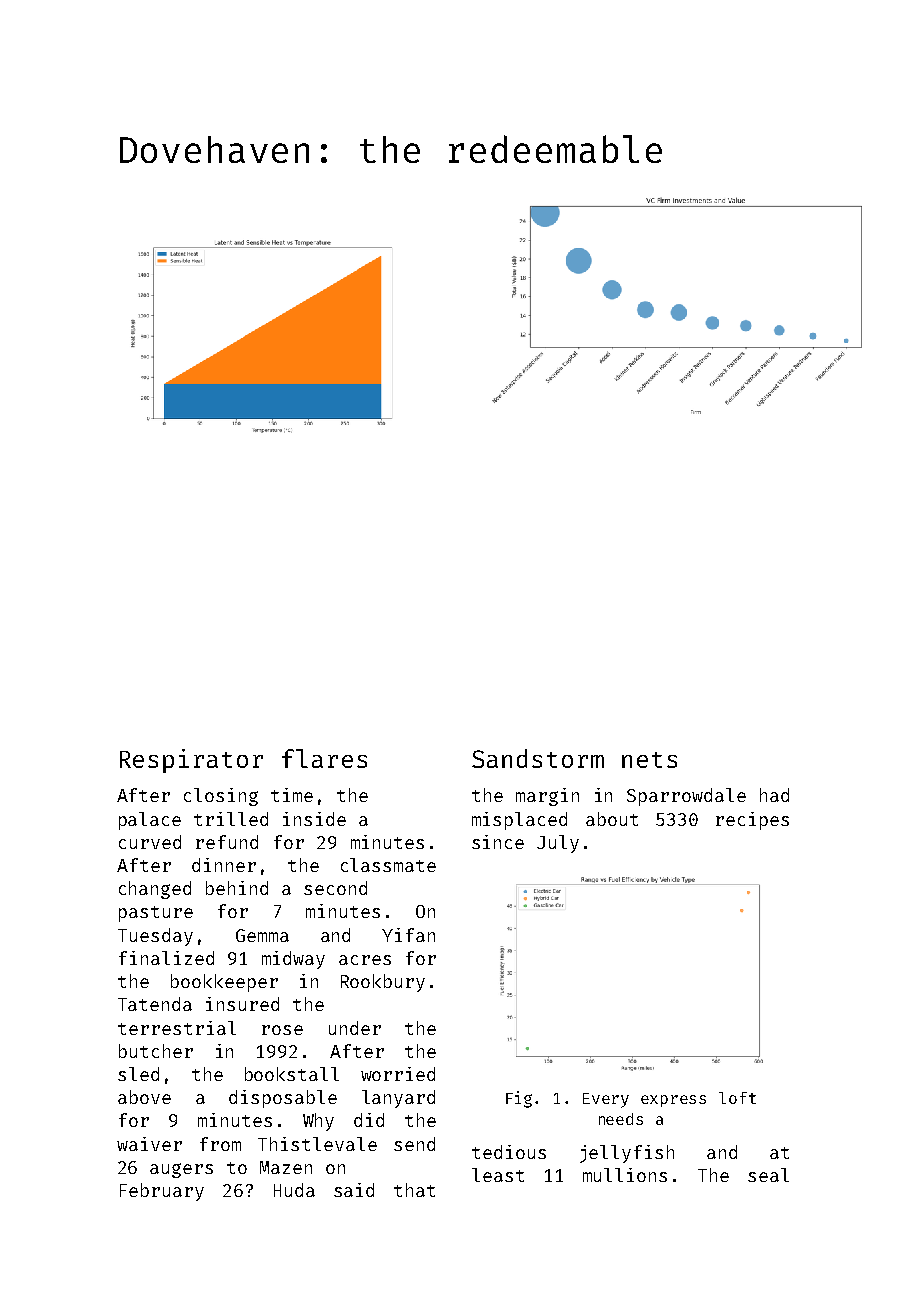 The width and height of the screenshot is (908, 1316). What do you see at coordinates (774, 795) in the screenshot?
I see `had` at bounding box center [774, 795].
